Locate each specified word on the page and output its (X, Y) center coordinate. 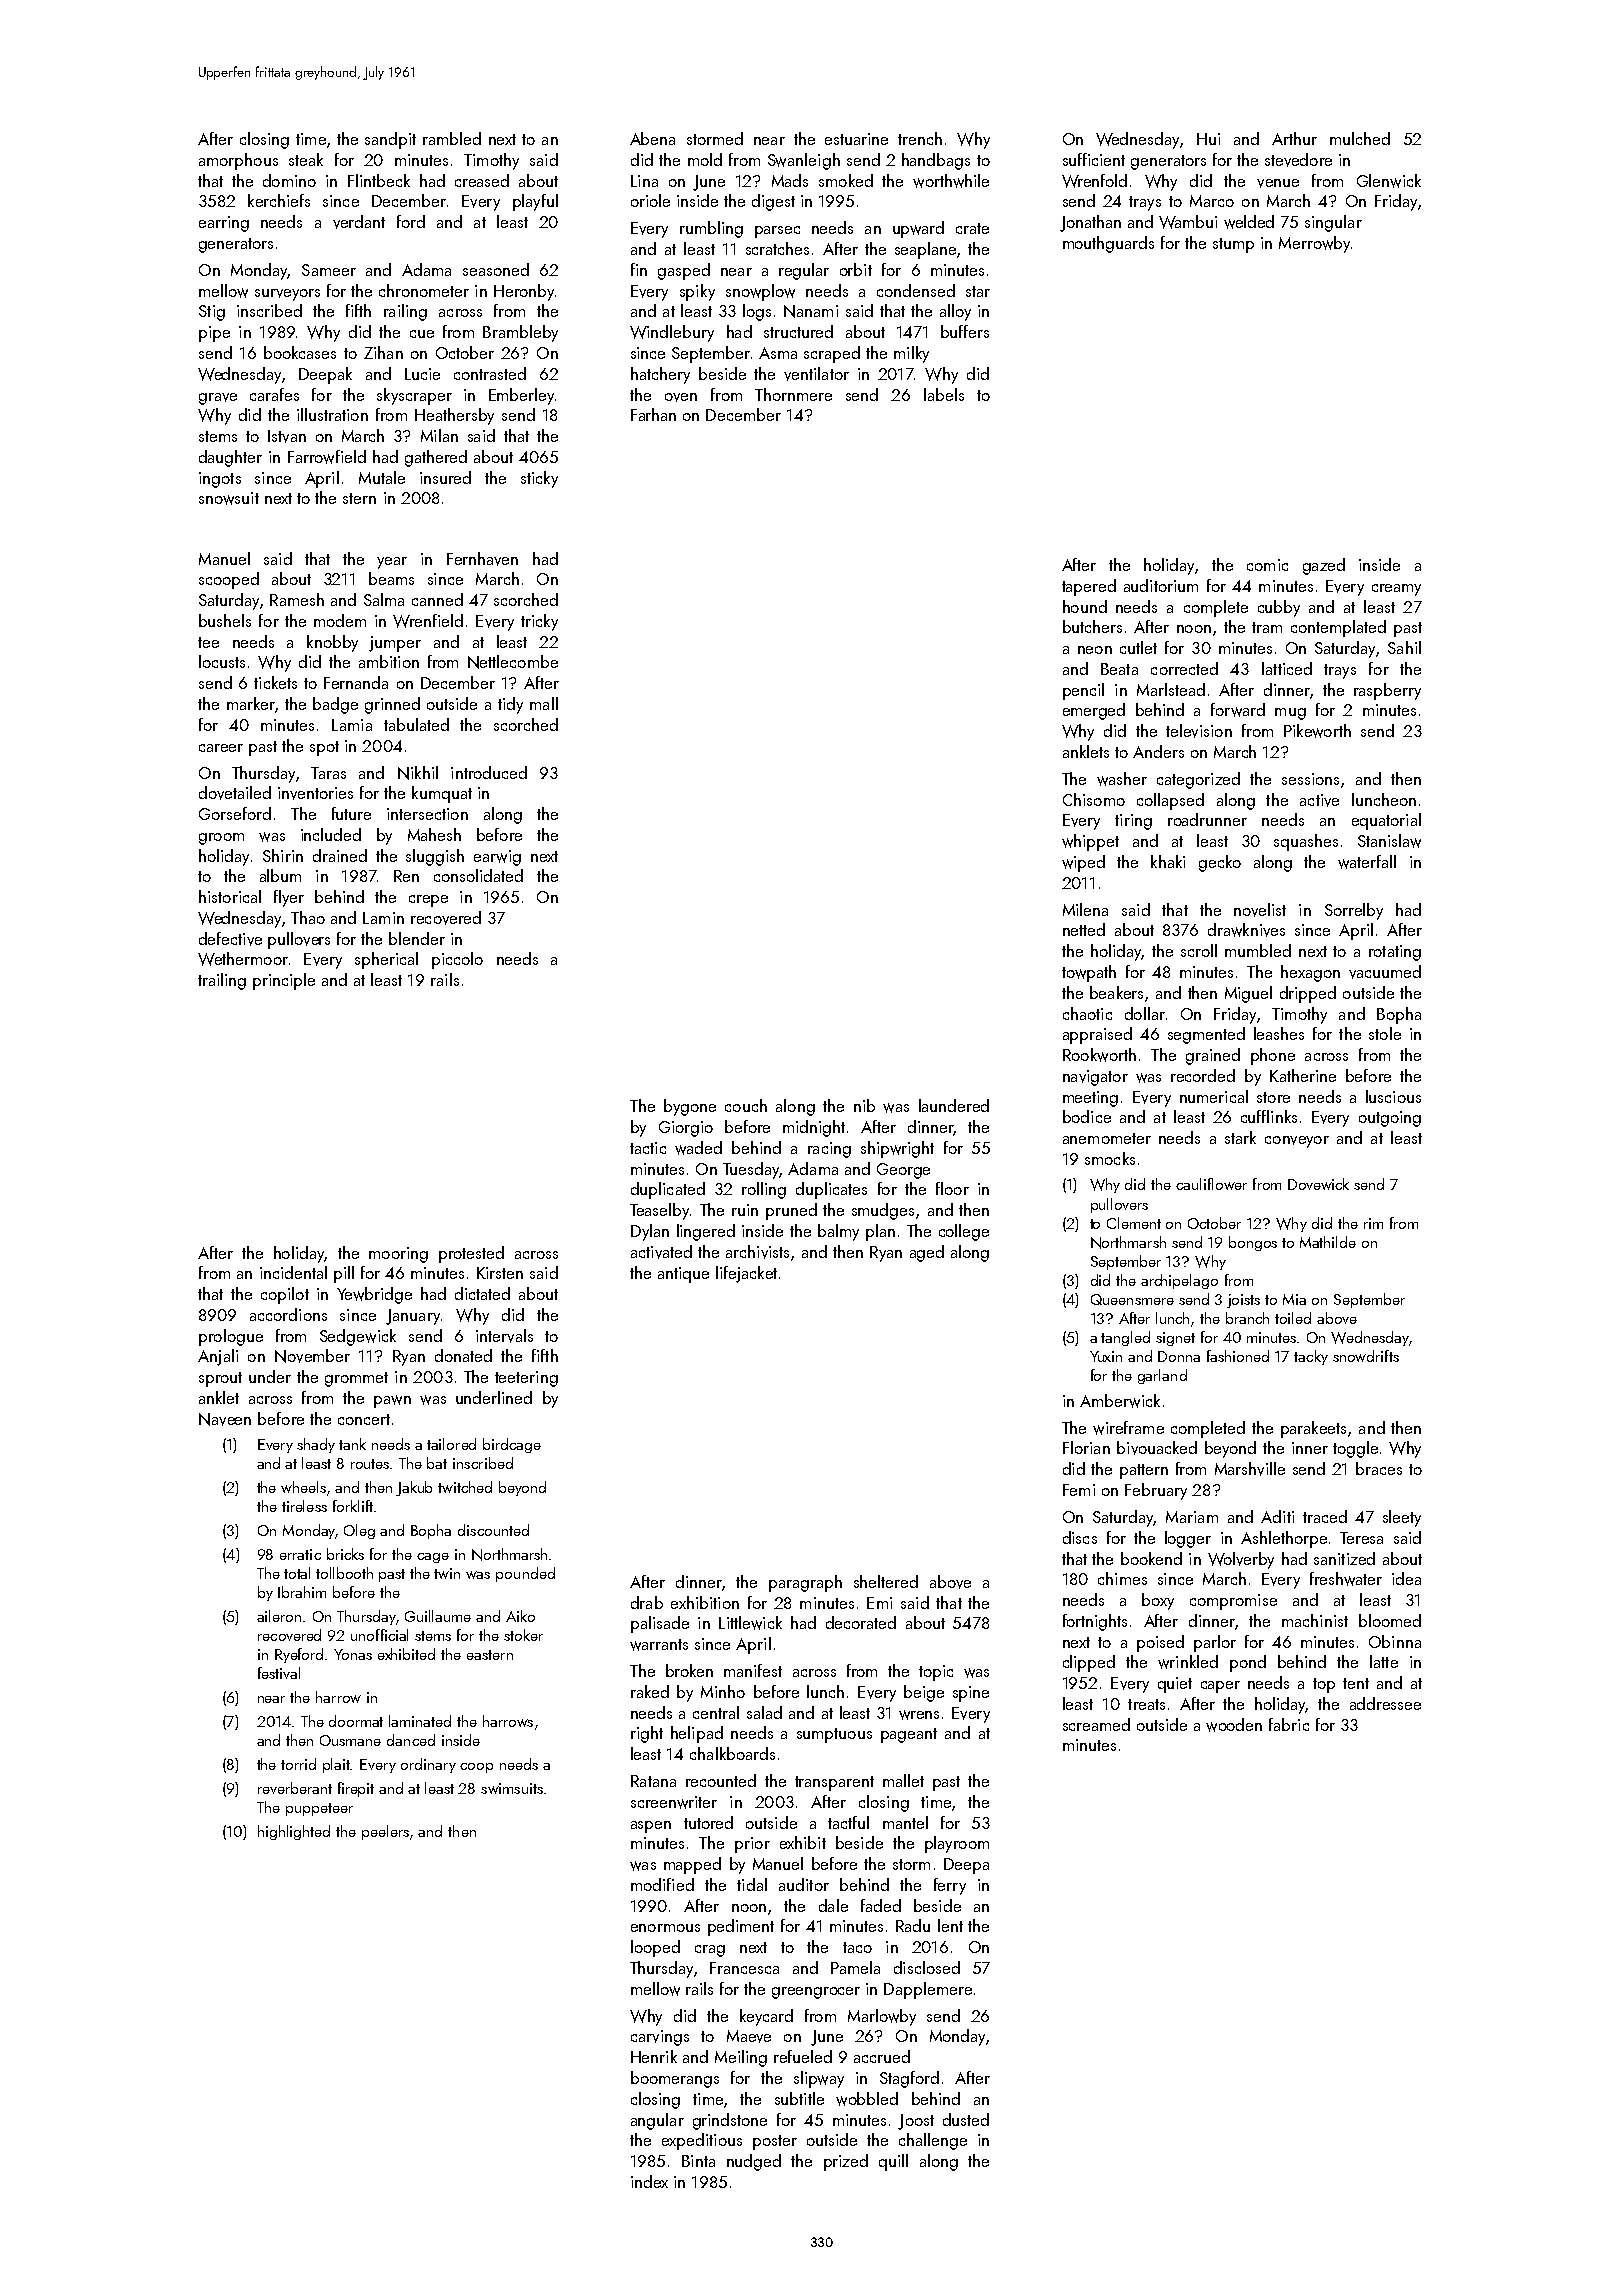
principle (284, 981)
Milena (1085, 909)
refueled (803, 2056)
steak (306, 159)
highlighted (294, 1832)
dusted (966, 2119)
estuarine (856, 139)
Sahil (1404, 647)
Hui (1208, 139)
